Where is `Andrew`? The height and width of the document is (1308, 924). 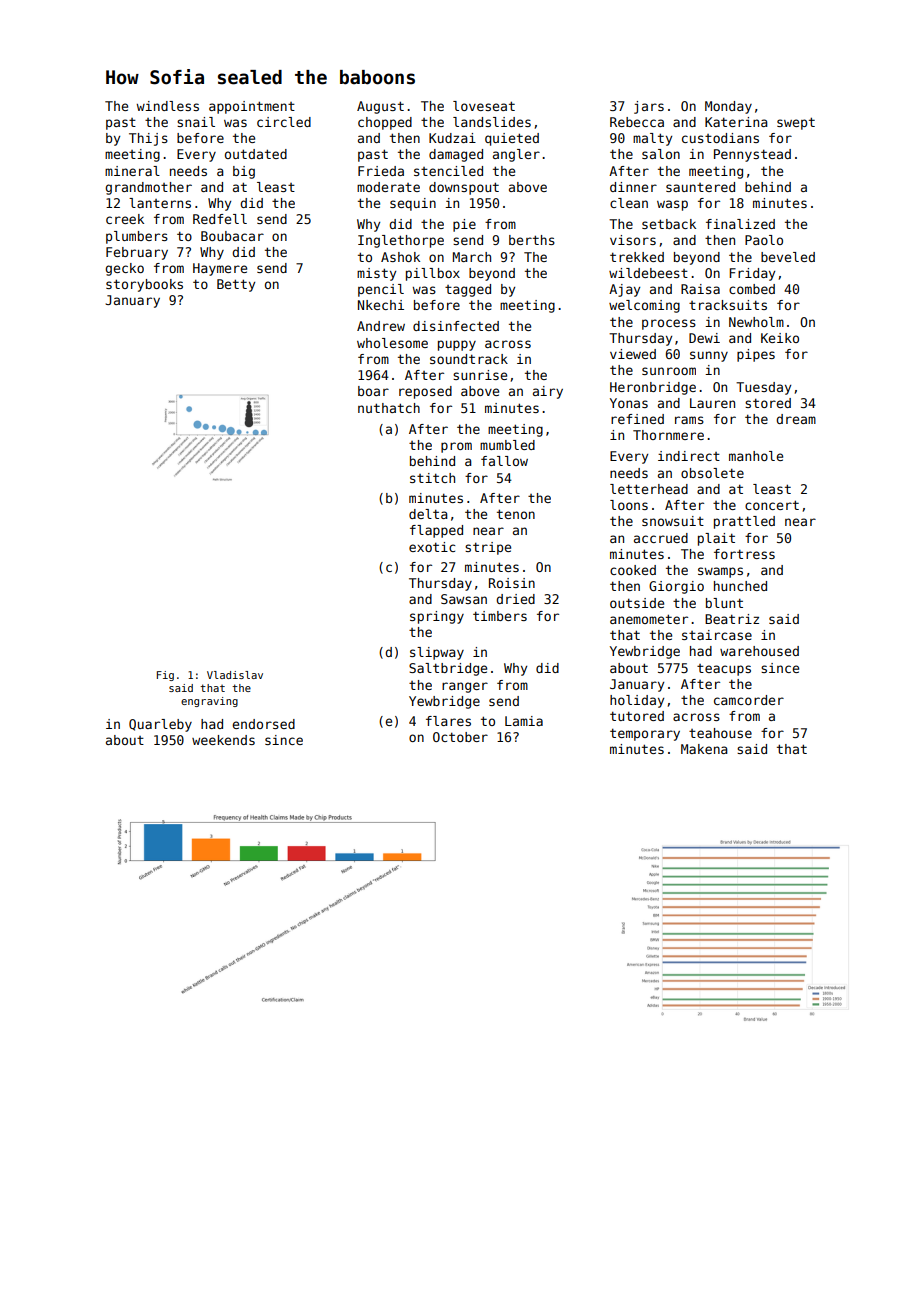 Andrew is located at coordinates (381, 326).
